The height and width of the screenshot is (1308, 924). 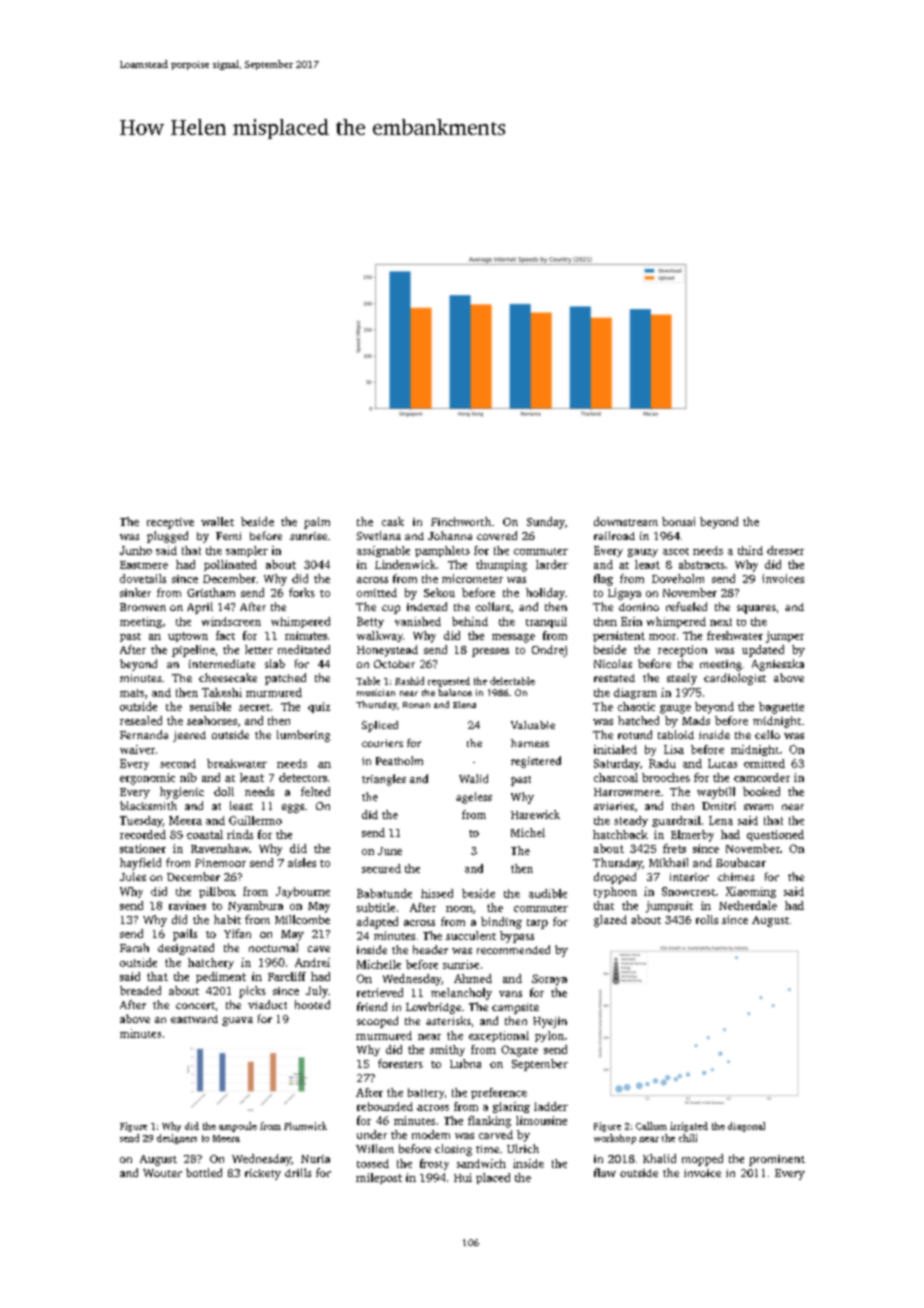 What do you see at coordinates (204, 1172) in the screenshot?
I see `bottled` at bounding box center [204, 1172].
